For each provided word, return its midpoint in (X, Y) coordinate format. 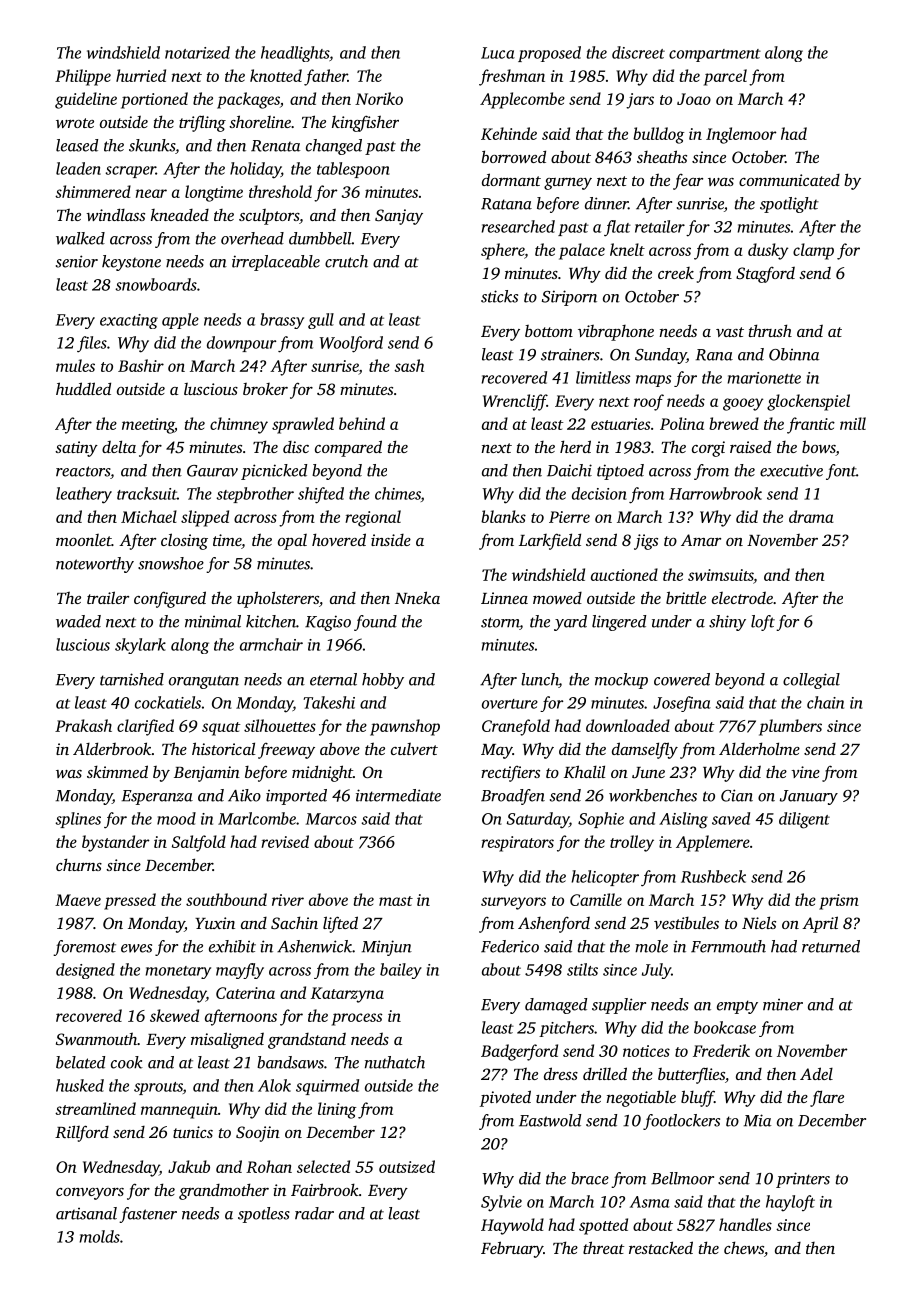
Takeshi (329, 702)
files (92, 344)
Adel (816, 1073)
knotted (276, 75)
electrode (742, 598)
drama (811, 516)
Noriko (379, 98)
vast (730, 332)
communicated (789, 180)
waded (78, 621)
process (357, 1019)
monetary (178, 972)
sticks (499, 296)
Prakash (83, 725)
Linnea (504, 598)
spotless (264, 1215)
